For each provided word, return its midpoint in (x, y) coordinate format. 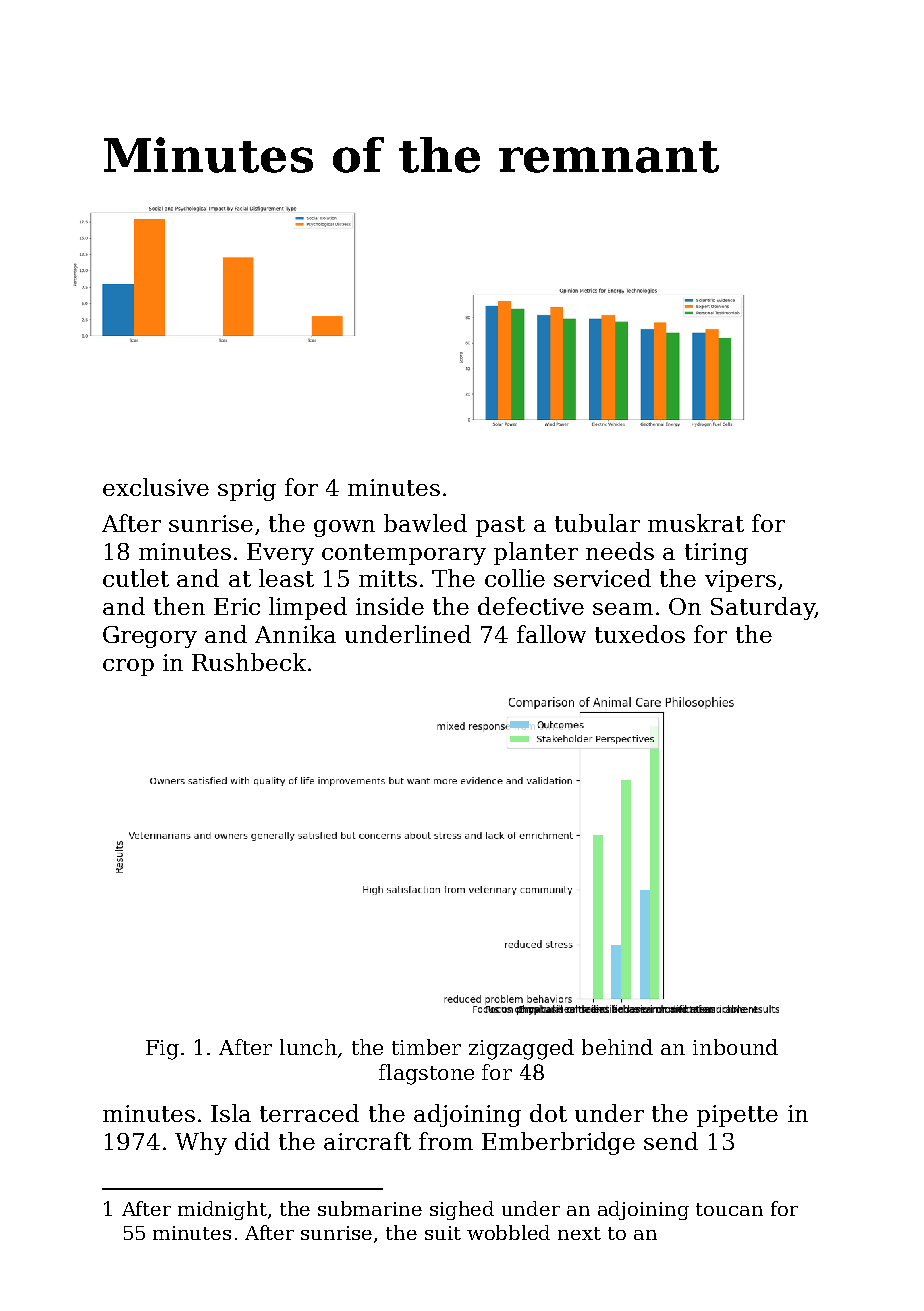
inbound (735, 1047)
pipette (737, 1116)
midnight (222, 1210)
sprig (247, 490)
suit (443, 1233)
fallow (551, 634)
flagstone (426, 1074)
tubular (597, 523)
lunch (308, 1047)
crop (128, 667)
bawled (425, 523)
